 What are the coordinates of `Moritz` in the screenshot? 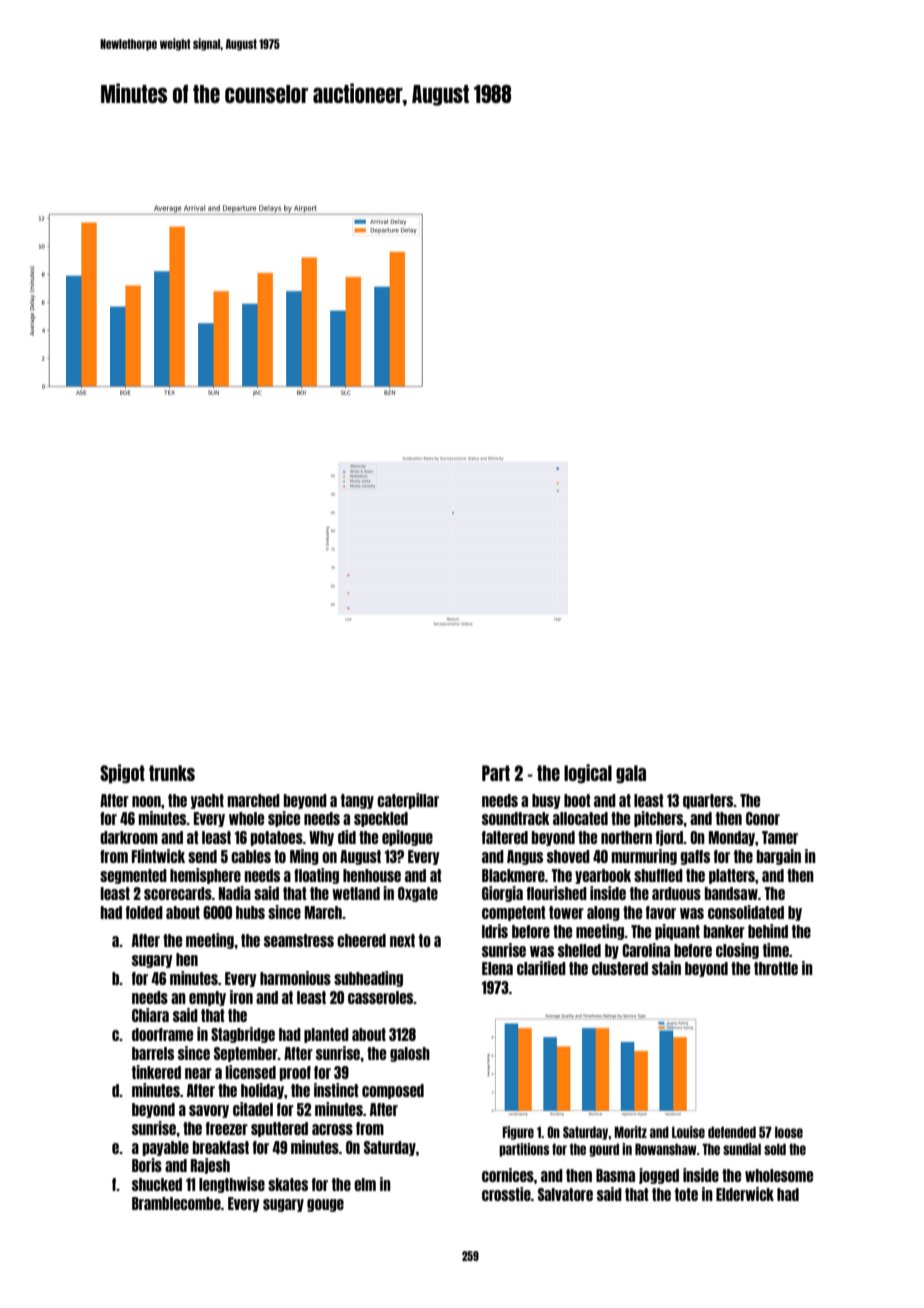 It's located at (630, 1132).
